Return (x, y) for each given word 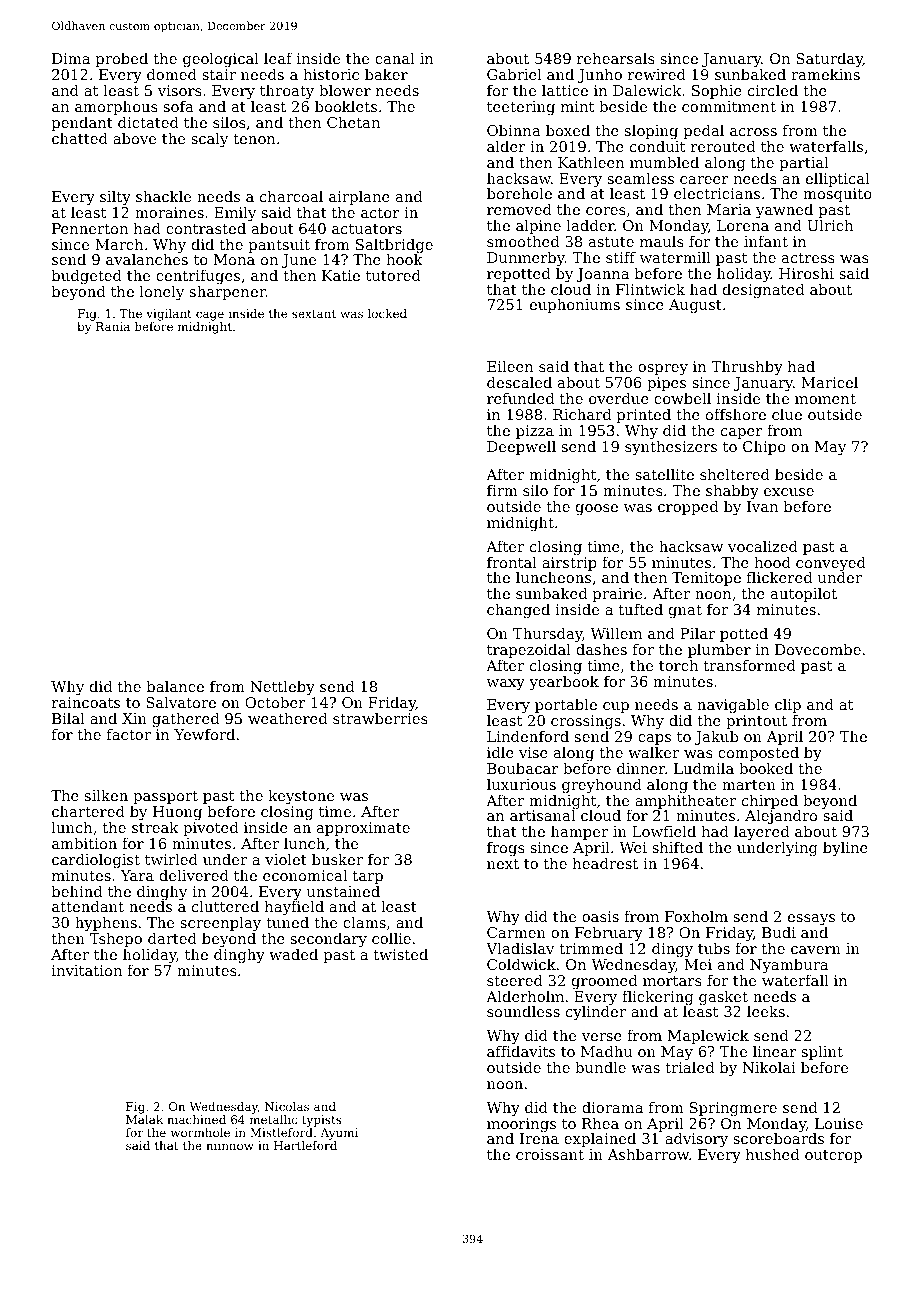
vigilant (169, 315)
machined (196, 1119)
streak (155, 827)
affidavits (521, 1051)
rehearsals (616, 58)
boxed (568, 130)
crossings (586, 723)
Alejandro (781, 818)
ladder (591, 225)
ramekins (825, 74)
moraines (169, 212)
